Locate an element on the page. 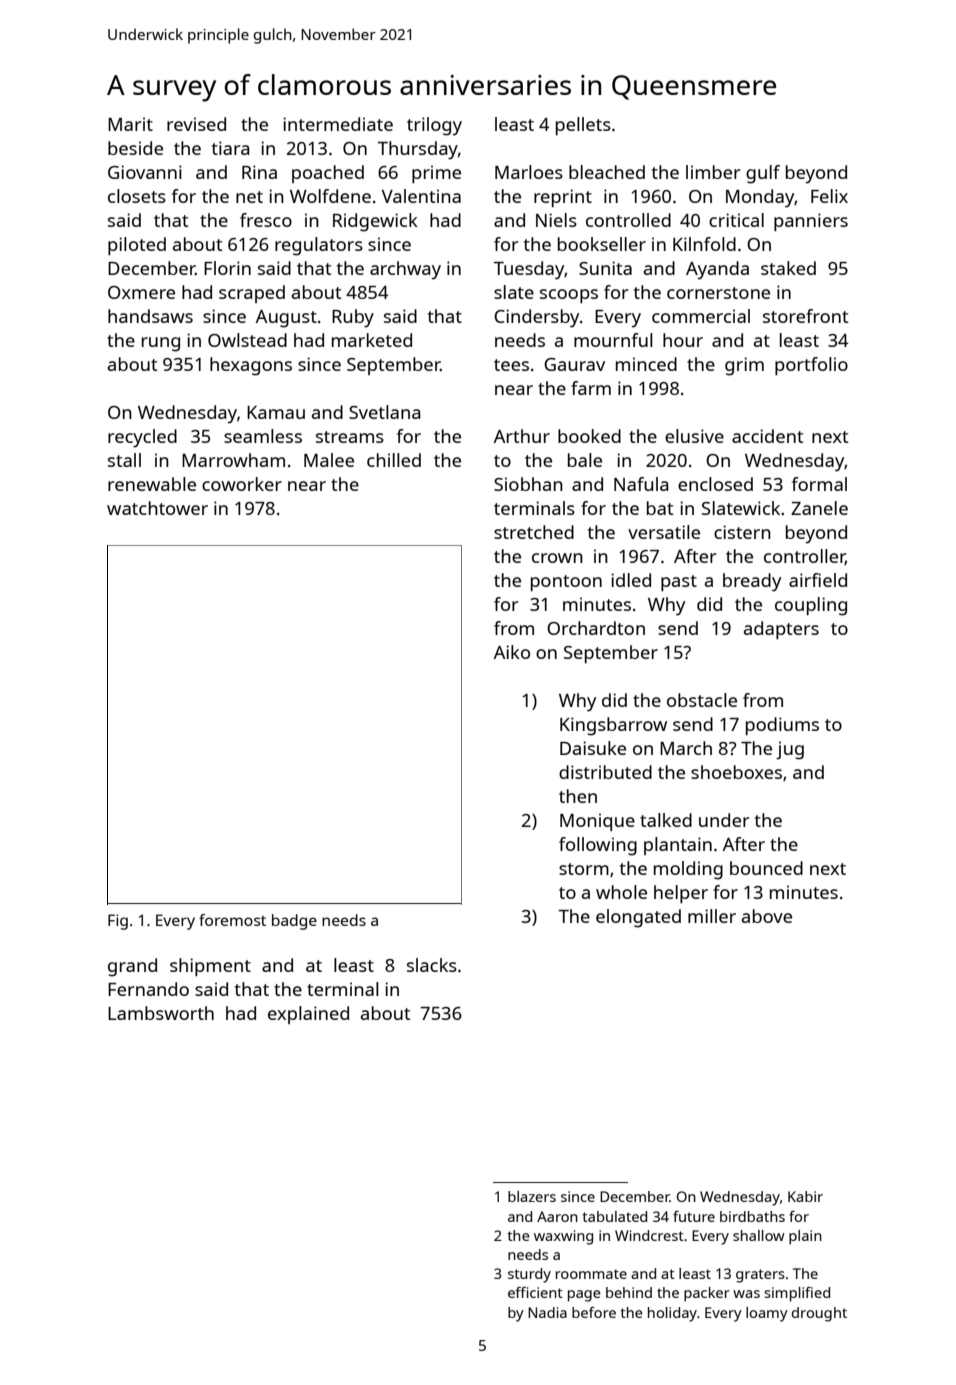 This document has width=956, height=1385. watchtower is located at coordinates (157, 508).
